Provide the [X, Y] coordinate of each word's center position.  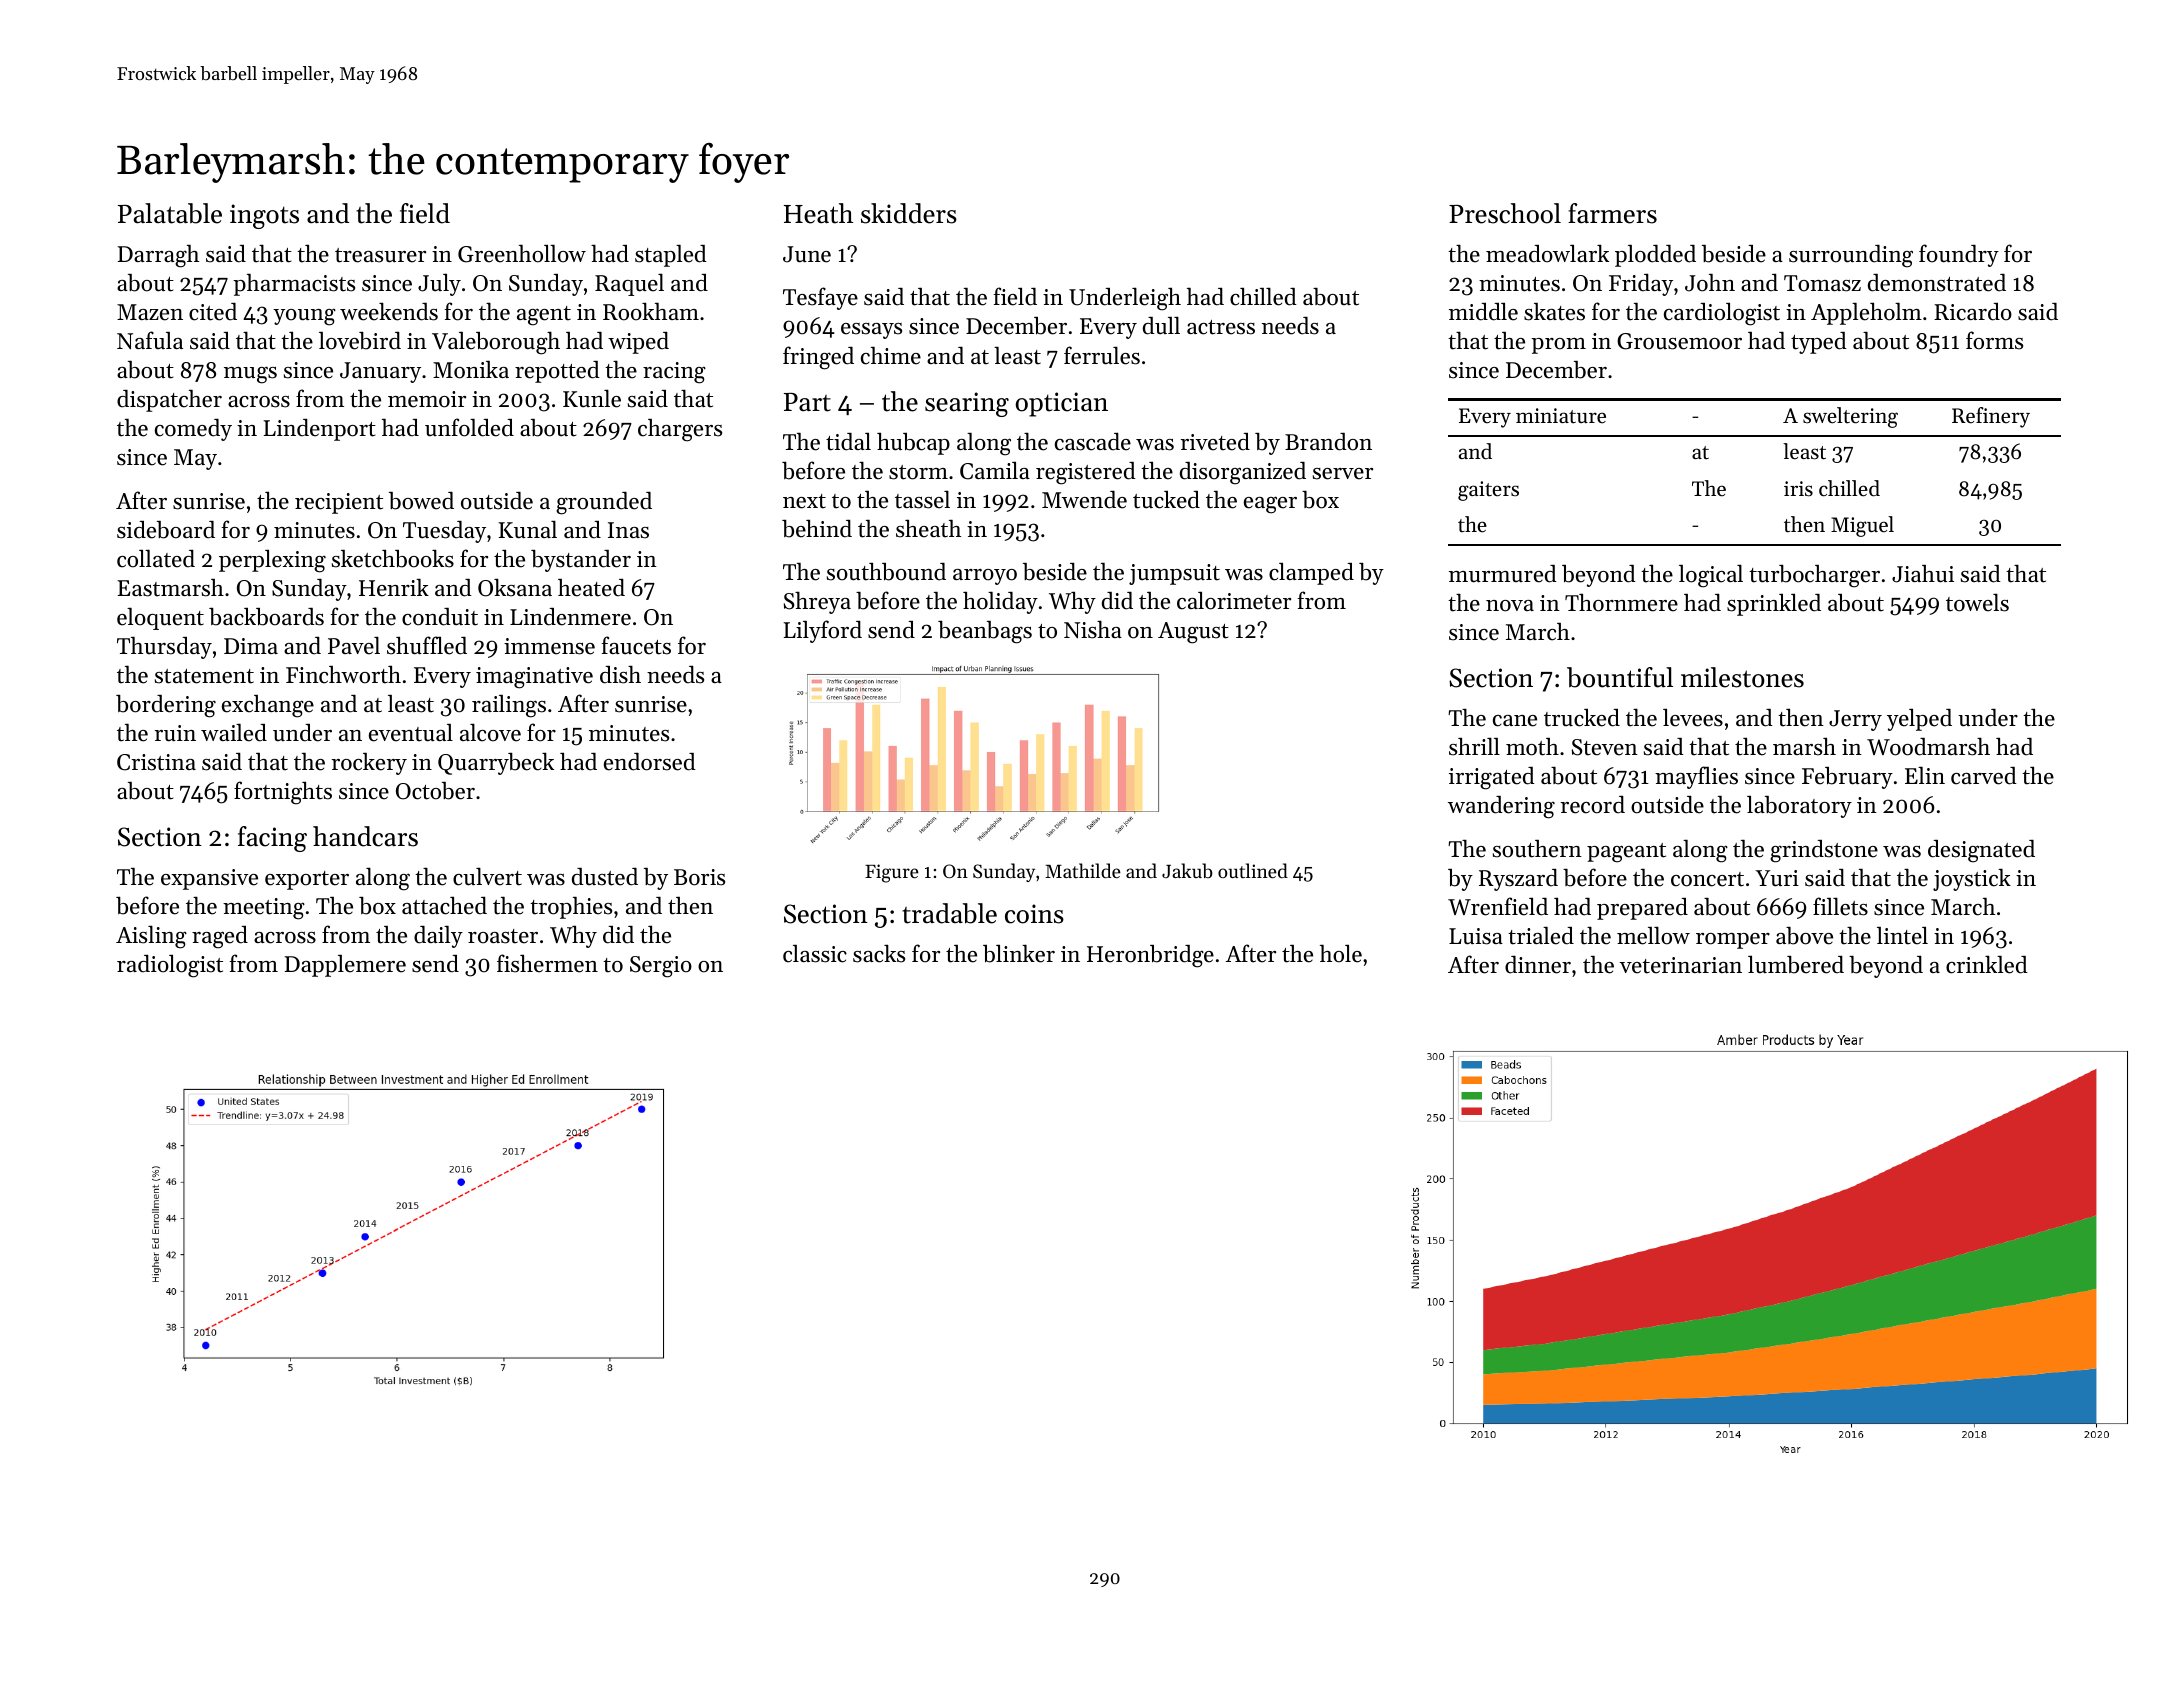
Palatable [170, 213]
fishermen [547, 963]
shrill [1474, 746]
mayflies [1696, 777]
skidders [909, 213]
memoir [427, 399]
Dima [251, 646]
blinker [1019, 953]
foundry [1959, 255]
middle [1483, 312]
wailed [234, 732]
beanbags [985, 632]
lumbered [1796, 964]
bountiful [1620, 677]
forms [1994, 340]
